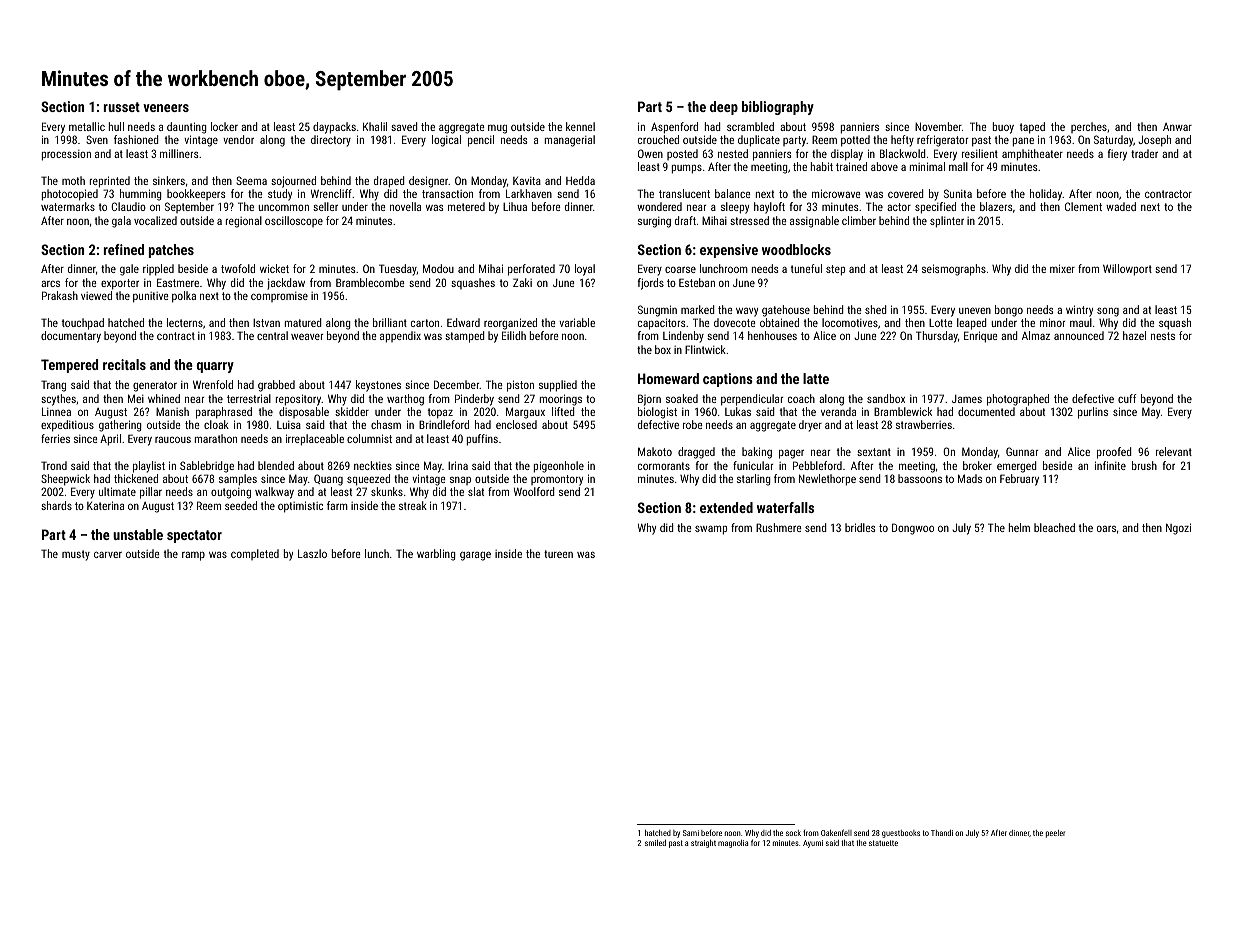  I want to click on straight, so click(703, 844).
